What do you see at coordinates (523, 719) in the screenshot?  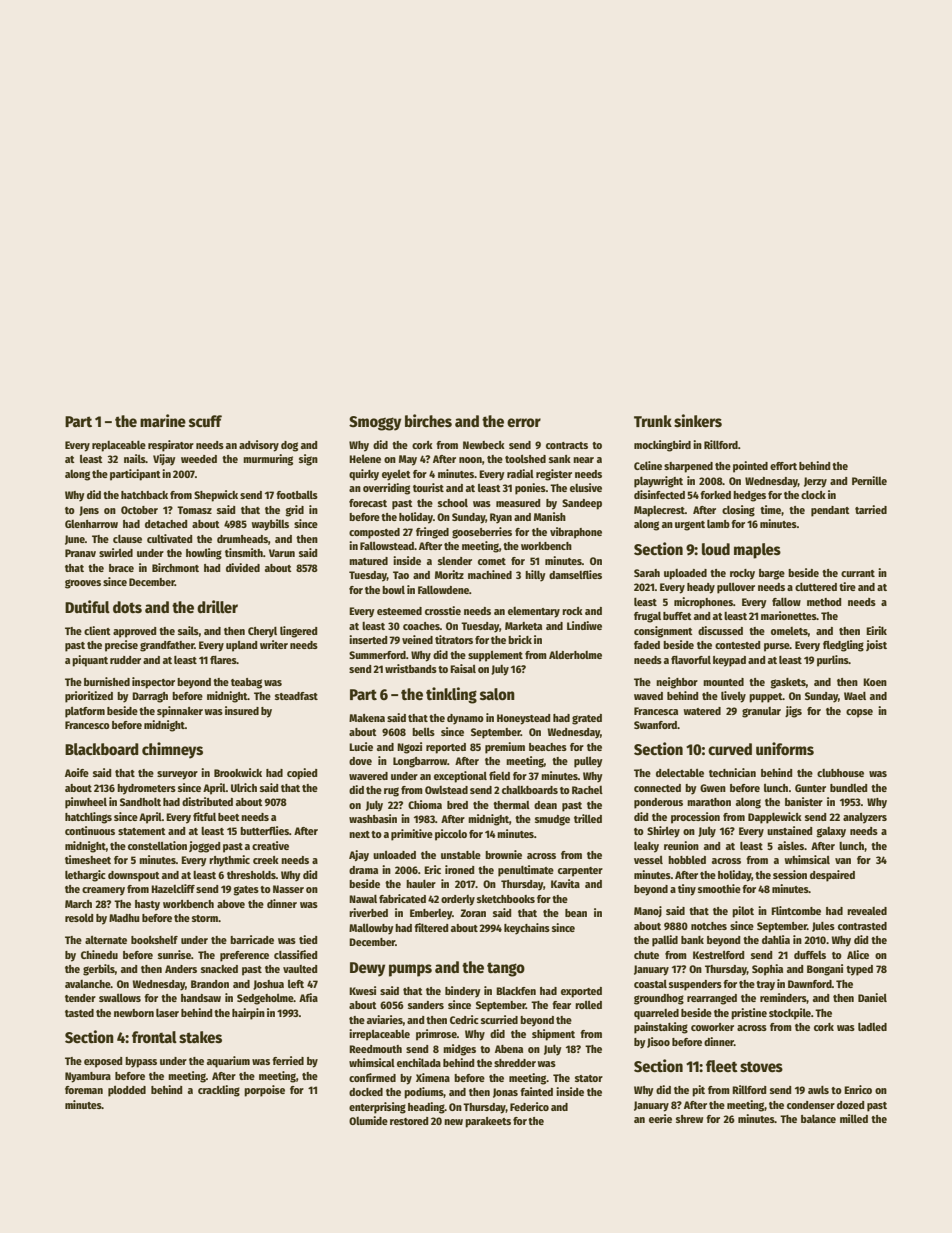 I see `Honeystead` at bounding box center [523, 719].
